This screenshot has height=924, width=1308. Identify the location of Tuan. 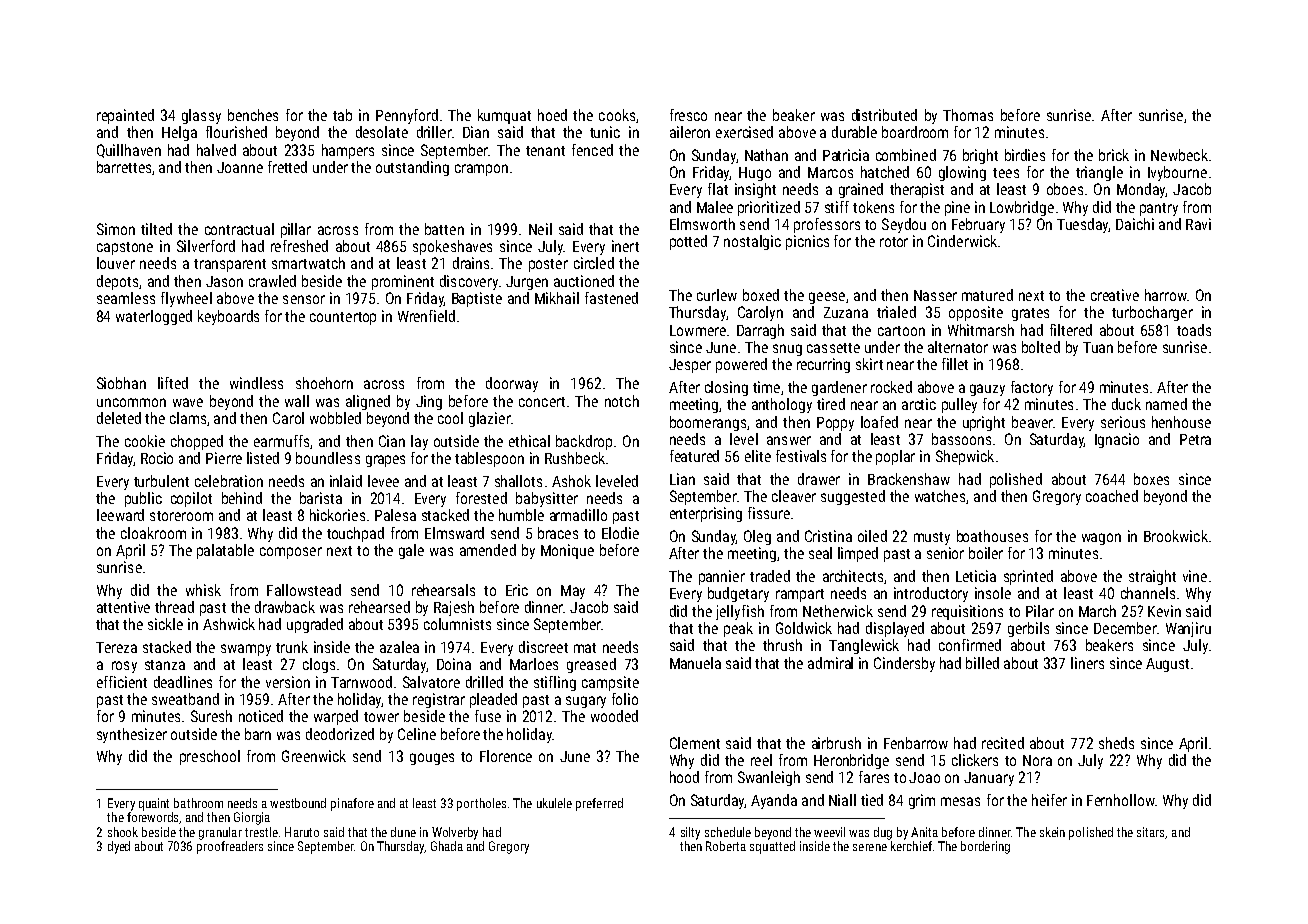
(1098, 347).
